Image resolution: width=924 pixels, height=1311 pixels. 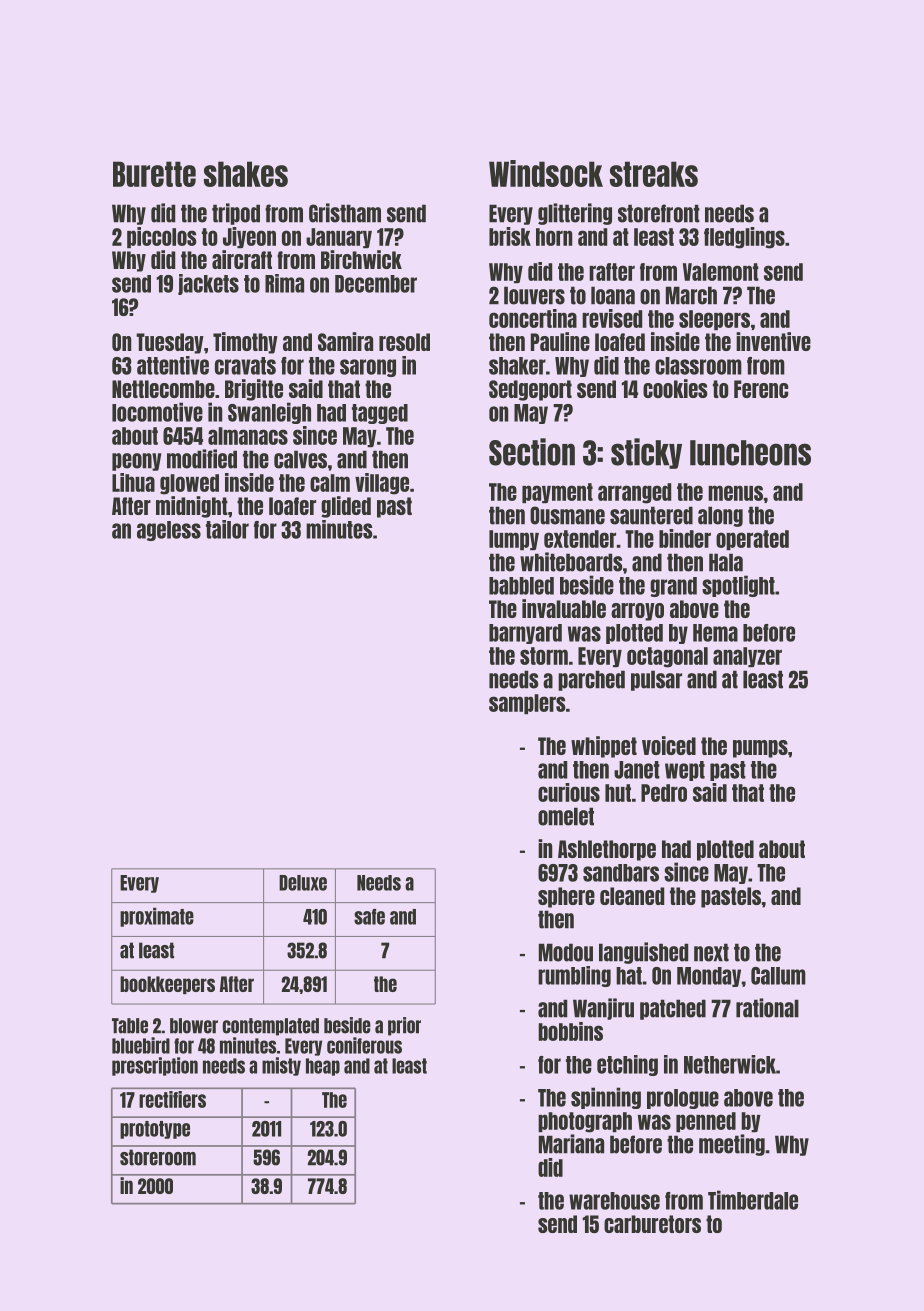 I want to click on next, so click(x=711, y=952).
